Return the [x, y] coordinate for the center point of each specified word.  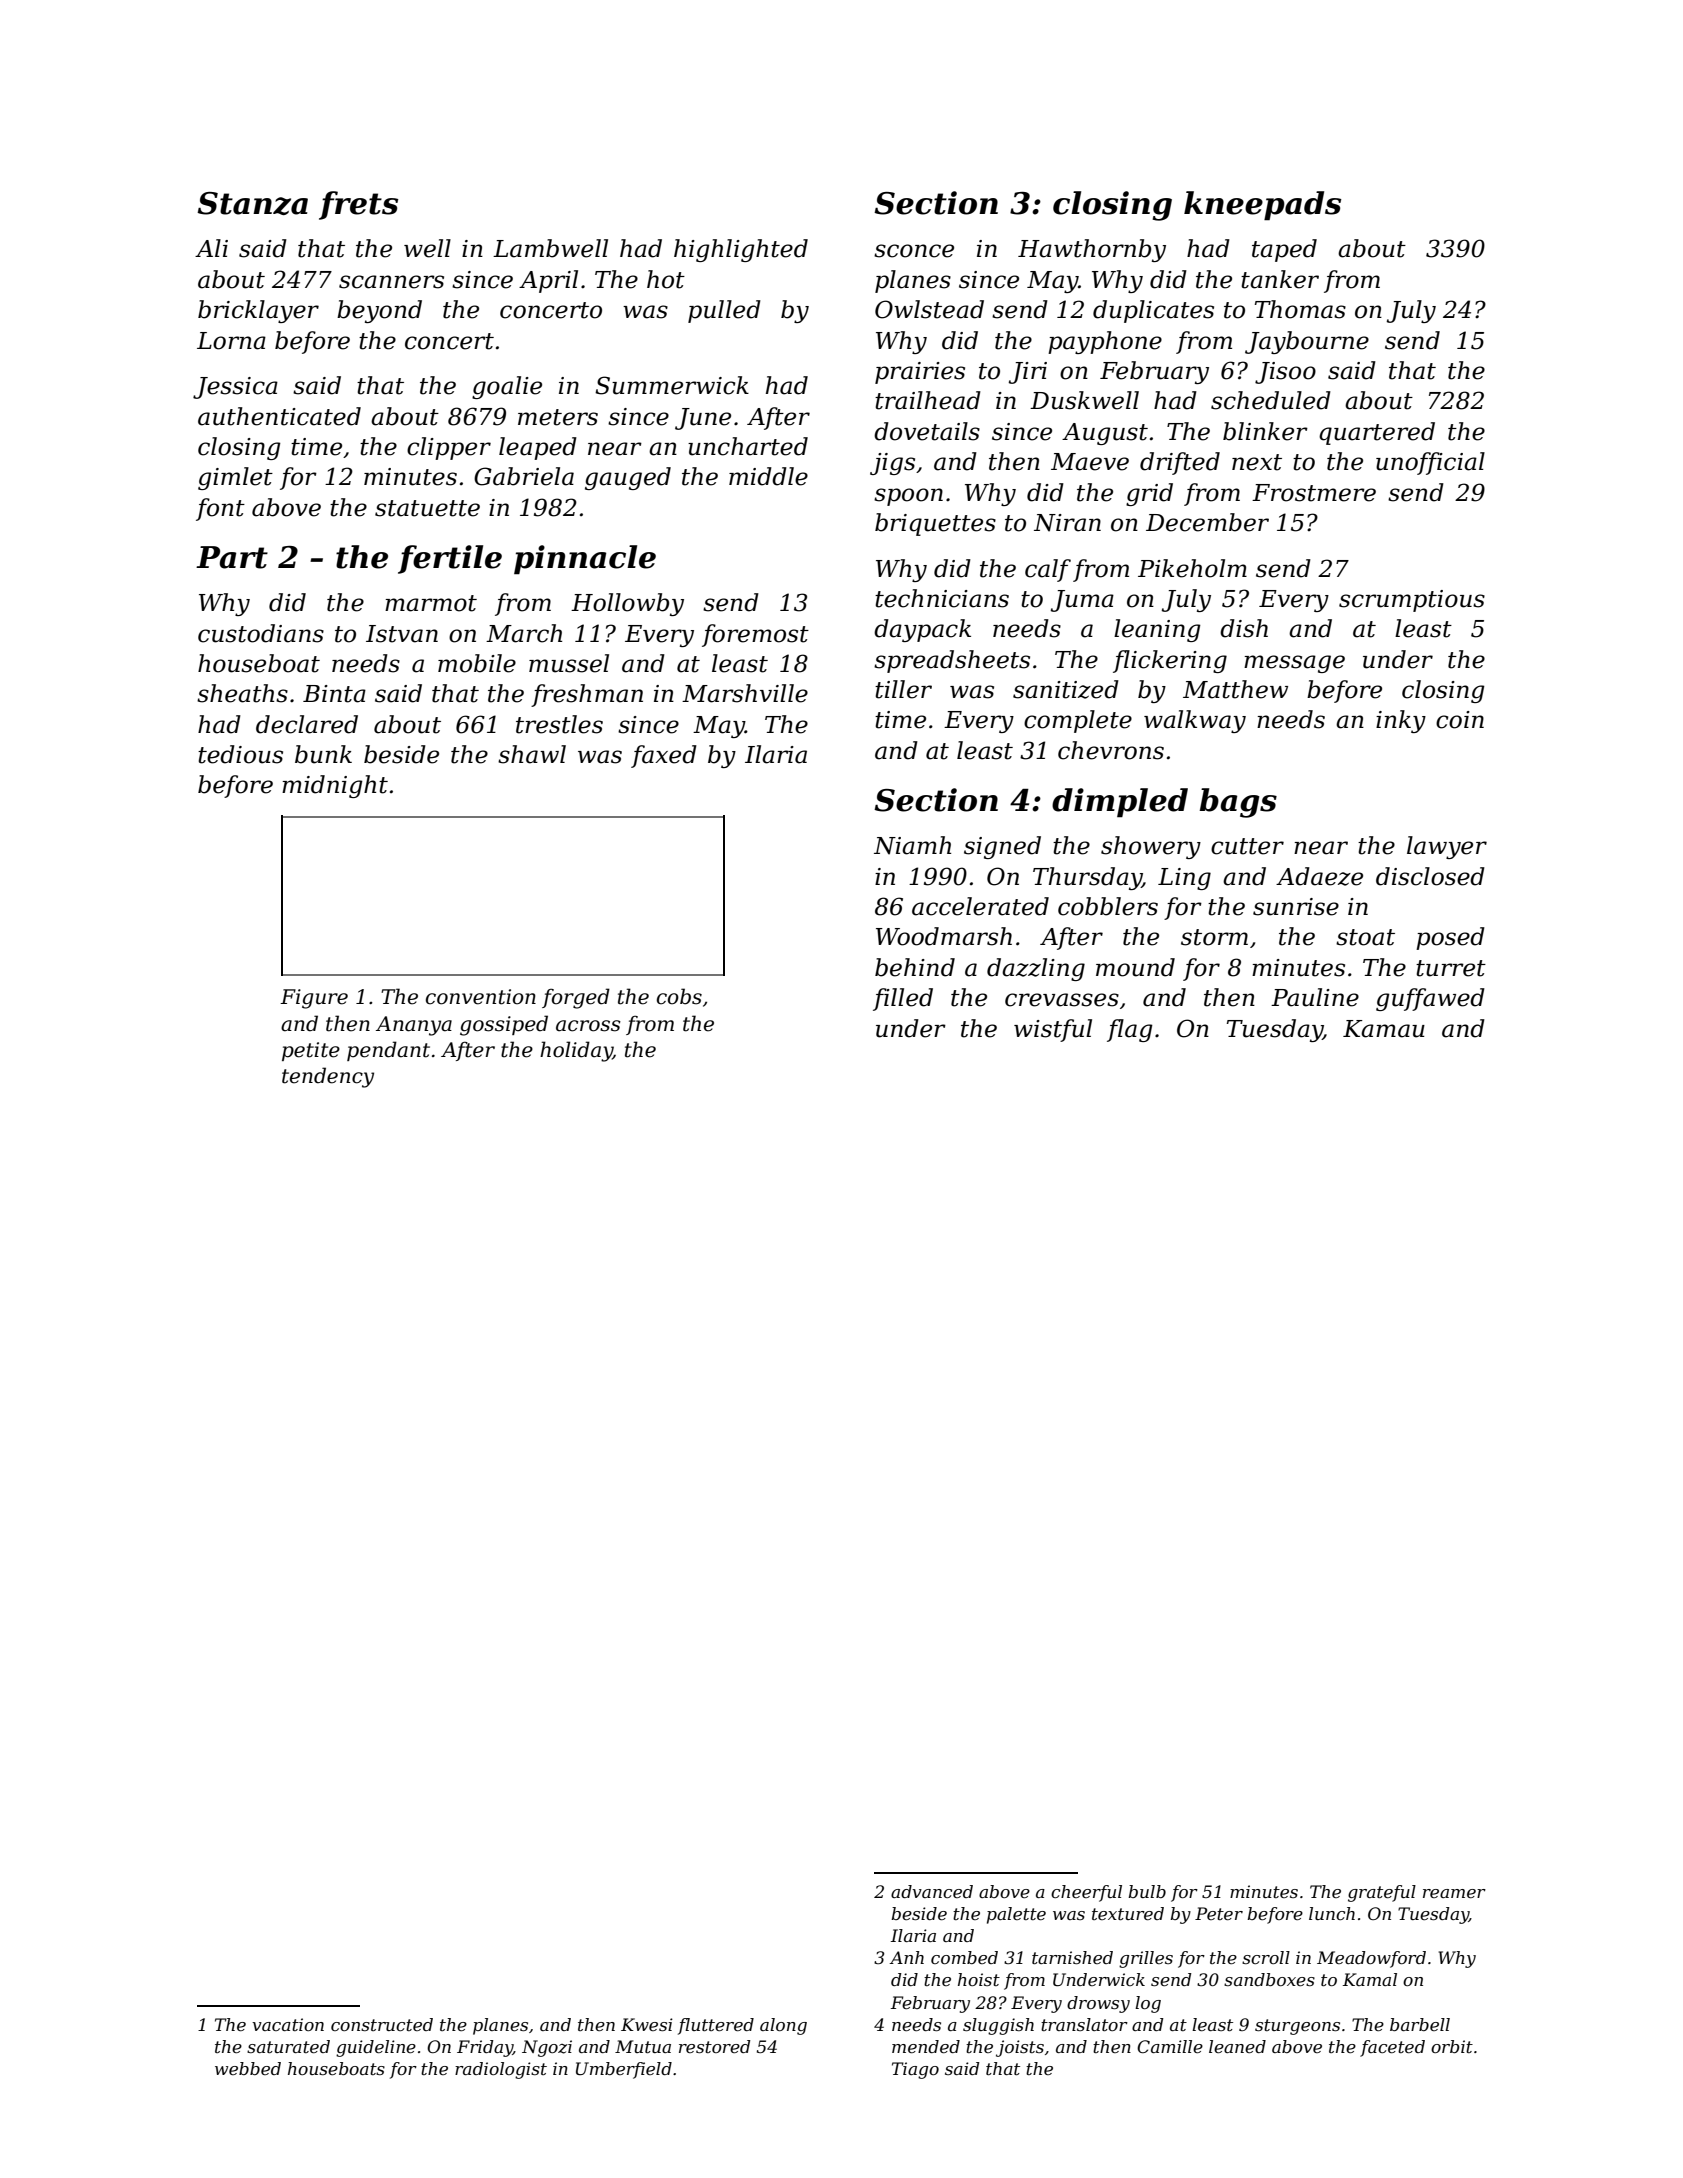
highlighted [741, 250]
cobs [679, 996]
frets [358, 205]
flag [1130, 1030]
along [783, 2026]
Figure [314, 999]
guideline [376, 2048]
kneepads [1262, 206]
